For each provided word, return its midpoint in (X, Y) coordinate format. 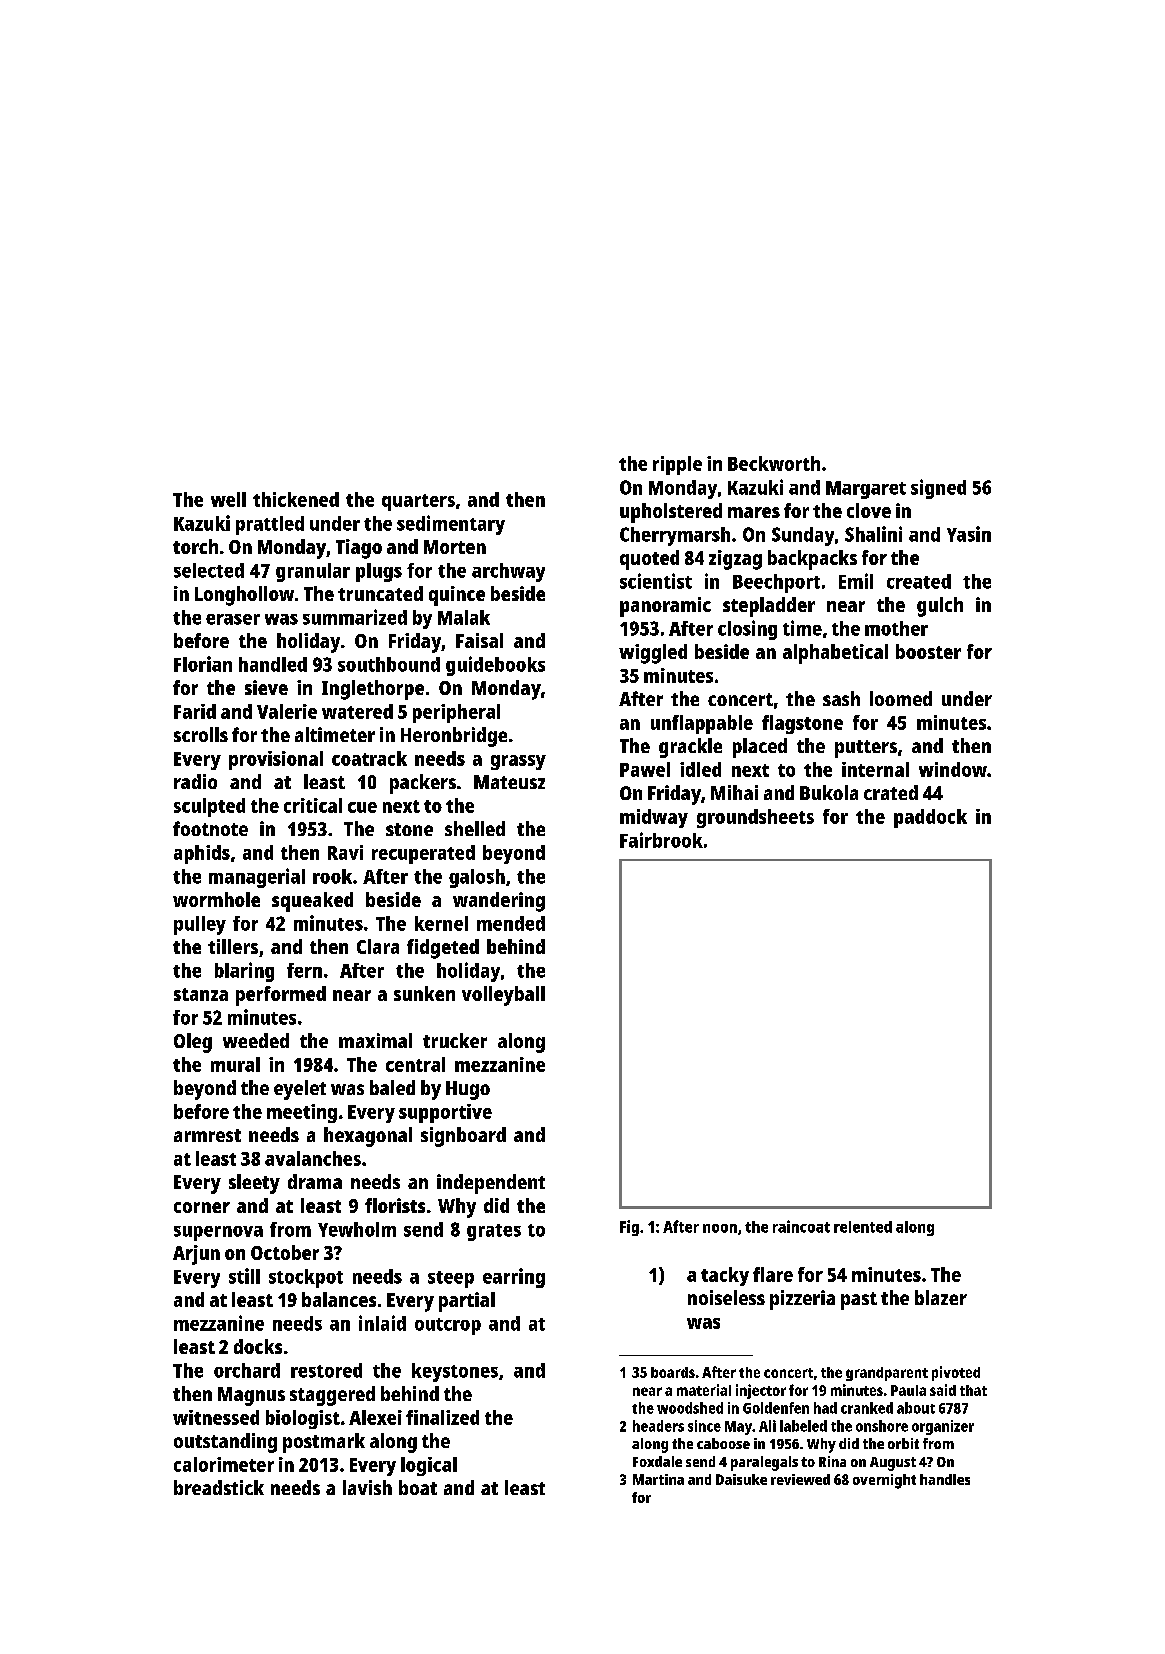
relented (863, 1227)
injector (761, 1391)
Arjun (196, 1255)
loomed (901, 698)
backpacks (812, 560)
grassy (518, 762)
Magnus (251, 1396)
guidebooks (495, 666)
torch (195, 546)
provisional (276, 760)
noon (720, 1228)
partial (467, 1302)
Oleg (193, 1043)
